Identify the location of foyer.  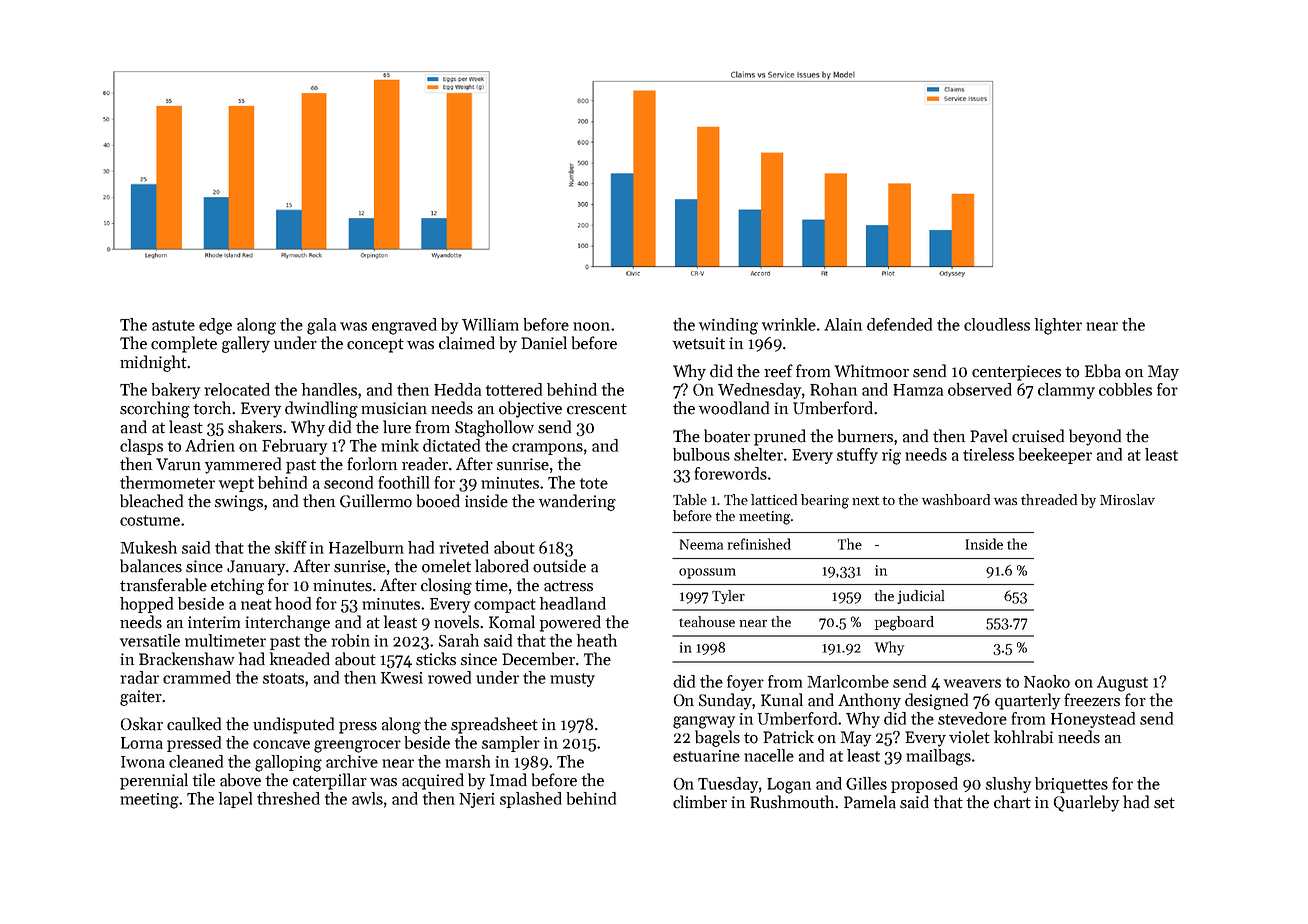
(745, 683).
